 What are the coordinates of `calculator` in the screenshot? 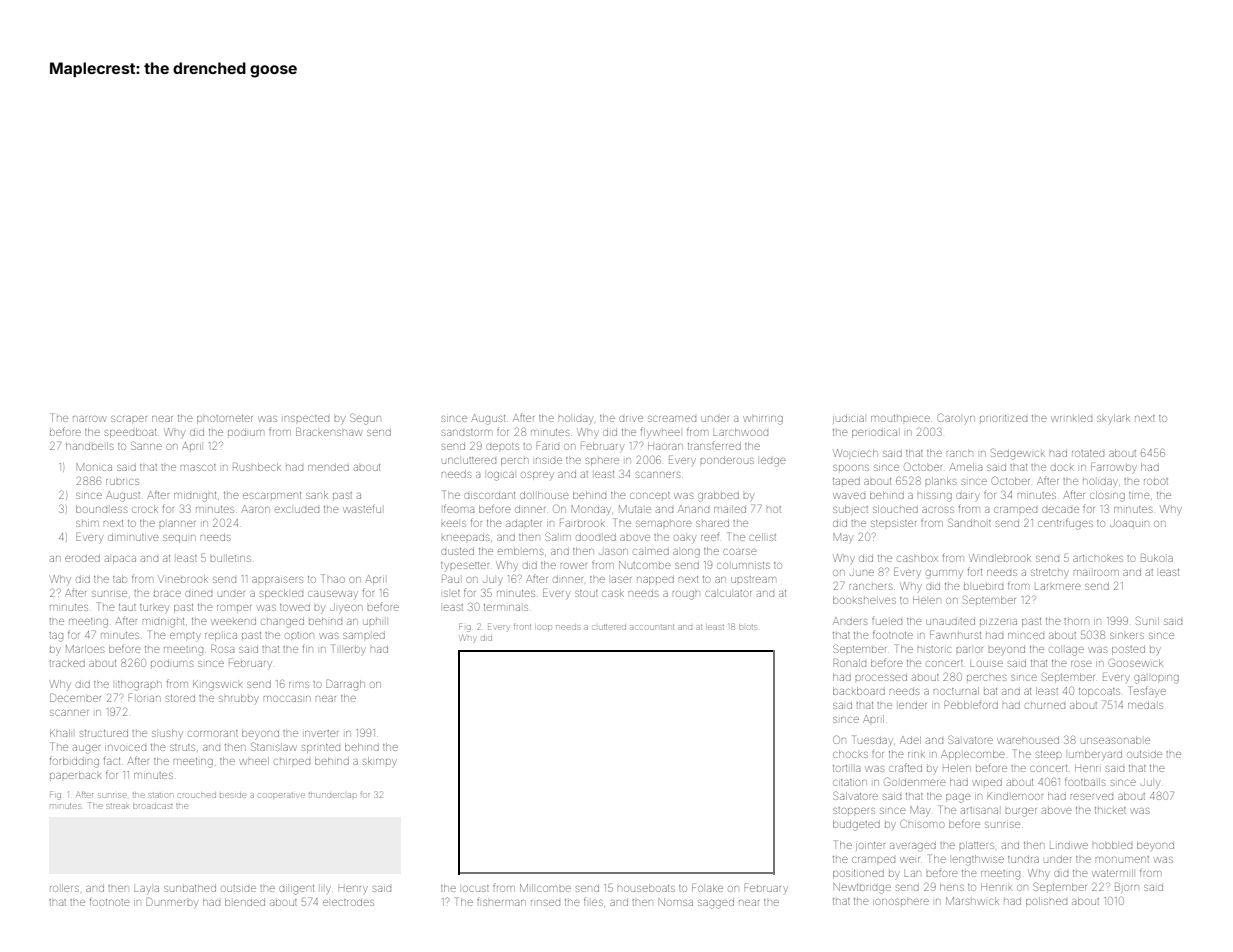 It's located at (728, 593).
